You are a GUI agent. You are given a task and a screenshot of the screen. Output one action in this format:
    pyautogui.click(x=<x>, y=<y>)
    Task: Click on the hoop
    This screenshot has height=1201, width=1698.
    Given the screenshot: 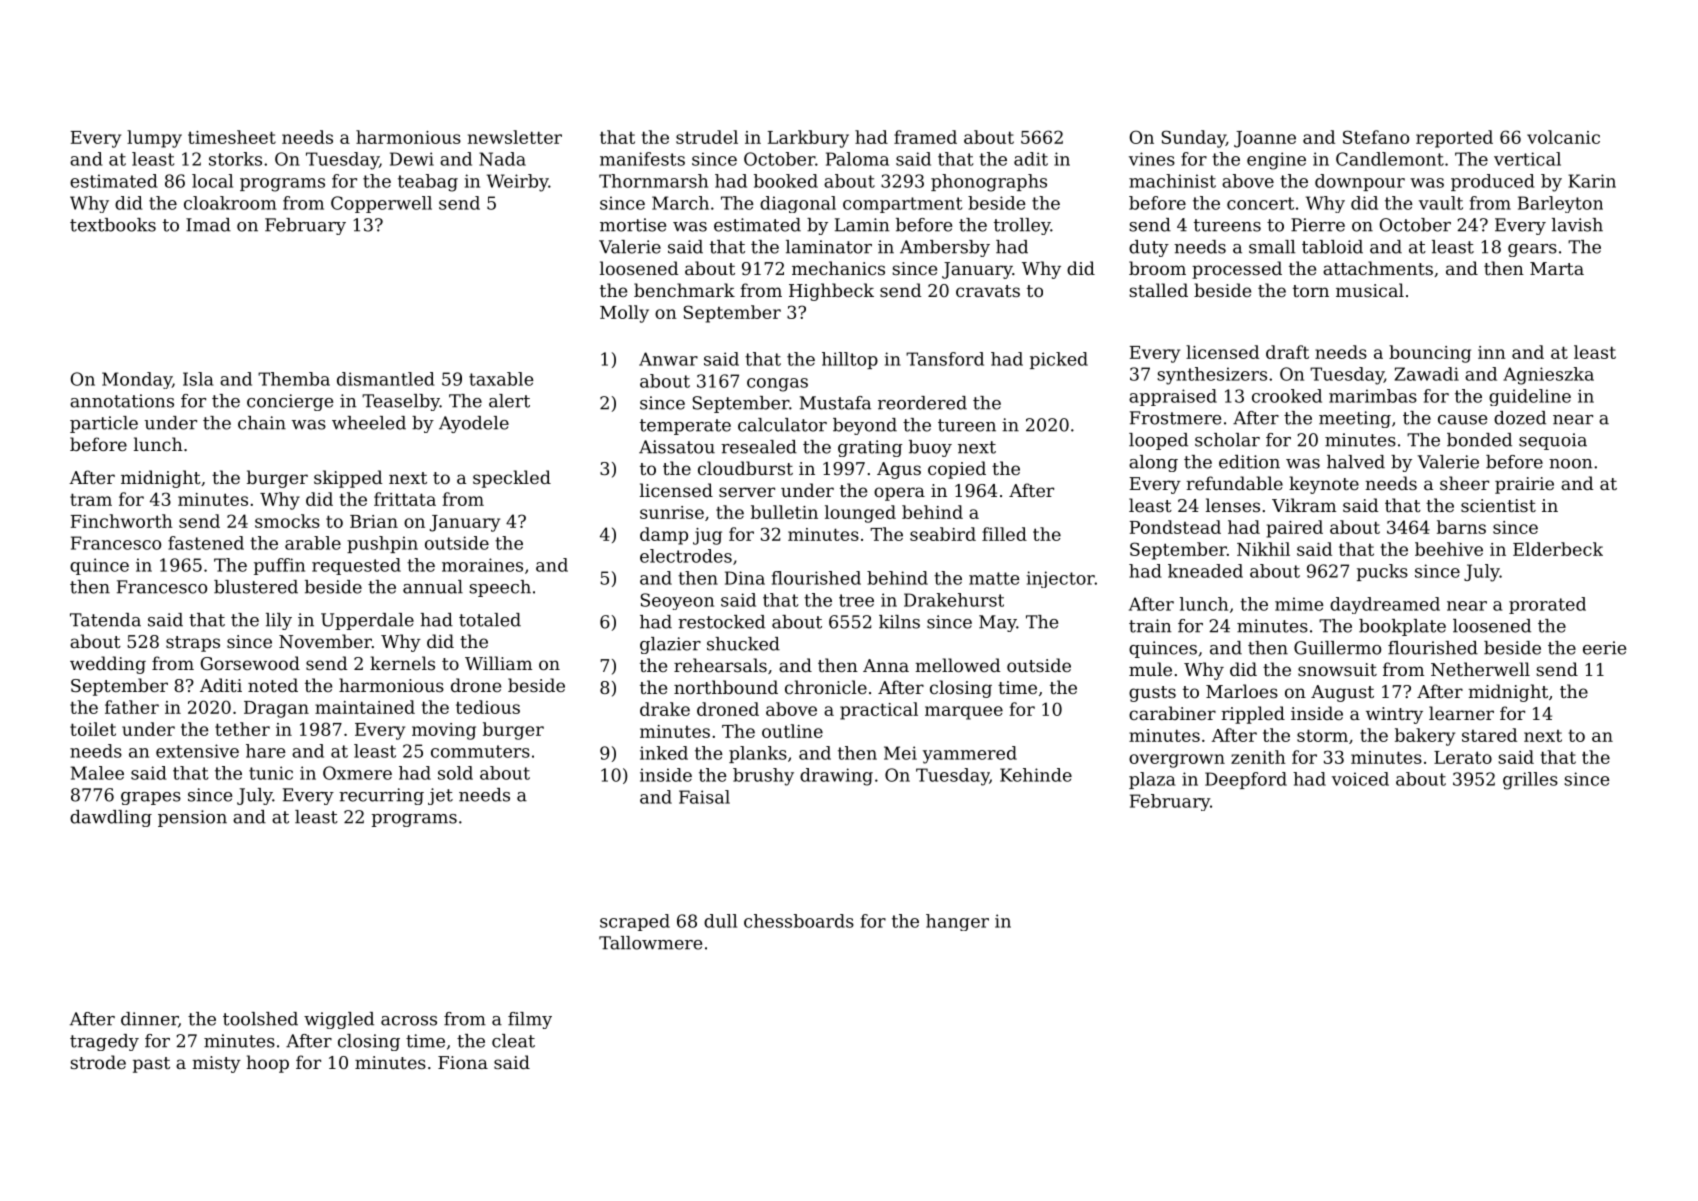 What is the action you would take?
    pyautogui.click(x=267, y=1064)
